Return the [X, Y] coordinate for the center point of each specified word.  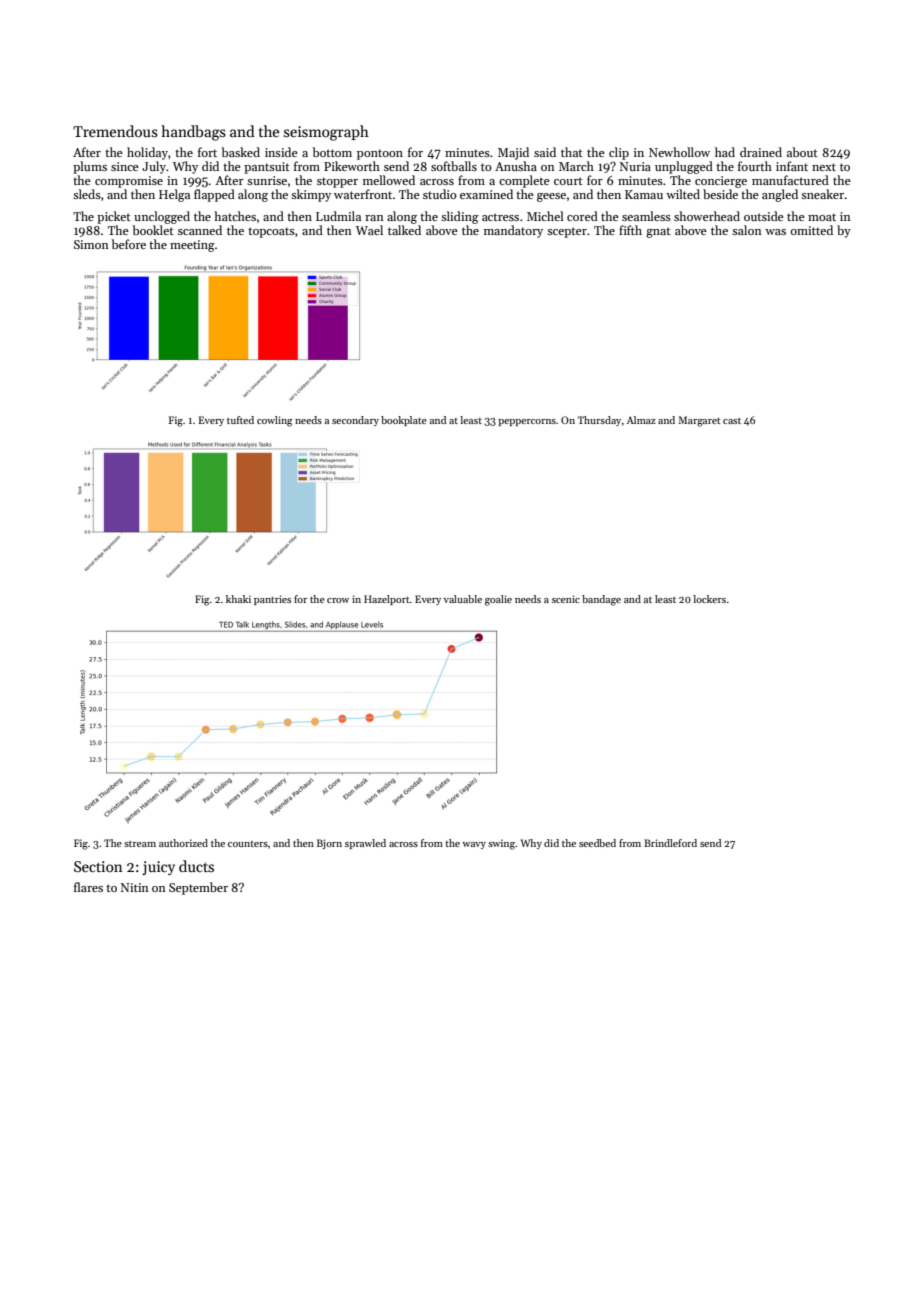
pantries [272, 600]
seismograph [326, 133]
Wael [369, 230]
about [802, 152]
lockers [709, 599]
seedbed [597, 843]
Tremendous [115, 131]
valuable [462, 599]
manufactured [790, 180]
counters [248, 844]
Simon [91, 244]
